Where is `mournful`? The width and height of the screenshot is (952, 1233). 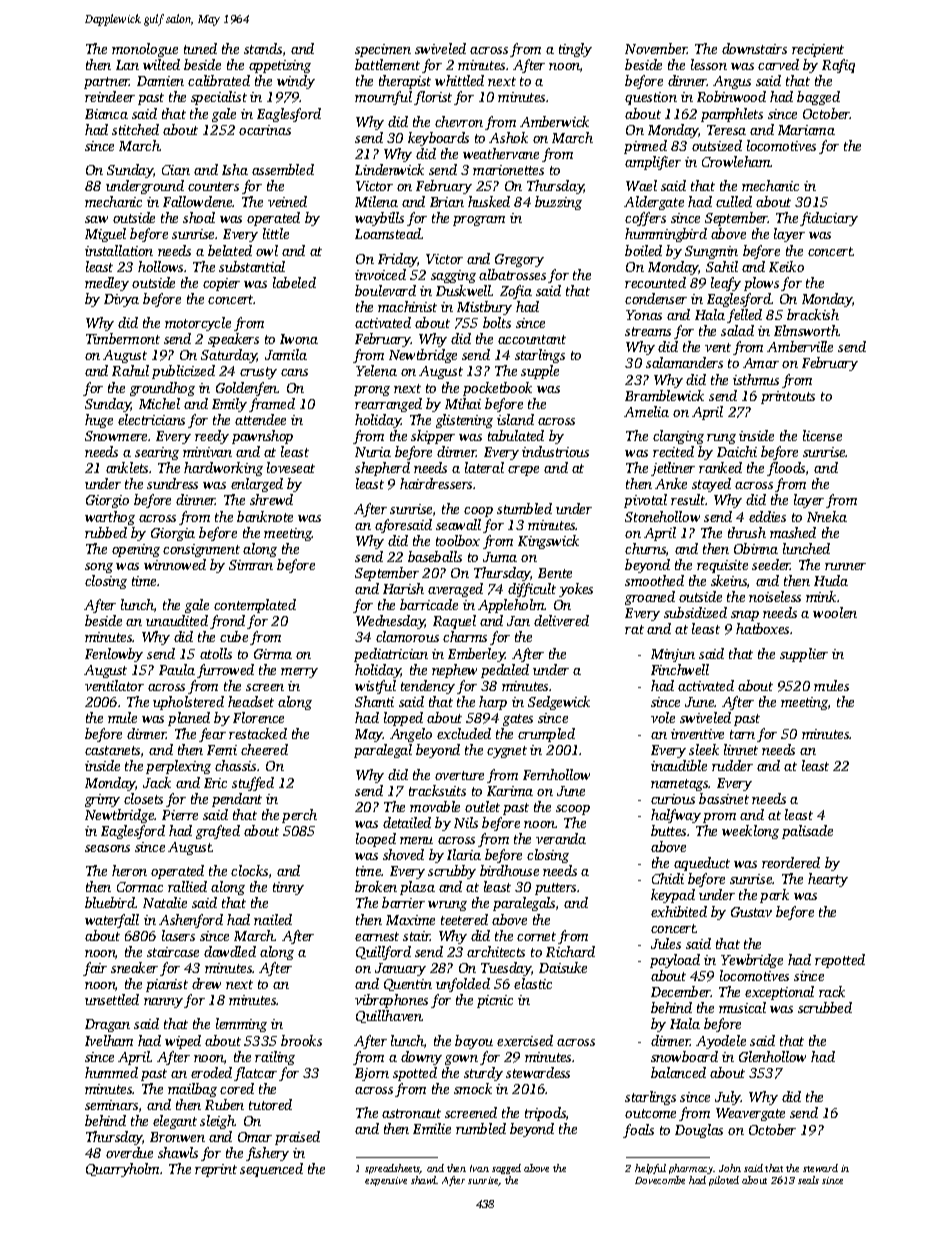 mournful is located at coordinates (383, 98).
